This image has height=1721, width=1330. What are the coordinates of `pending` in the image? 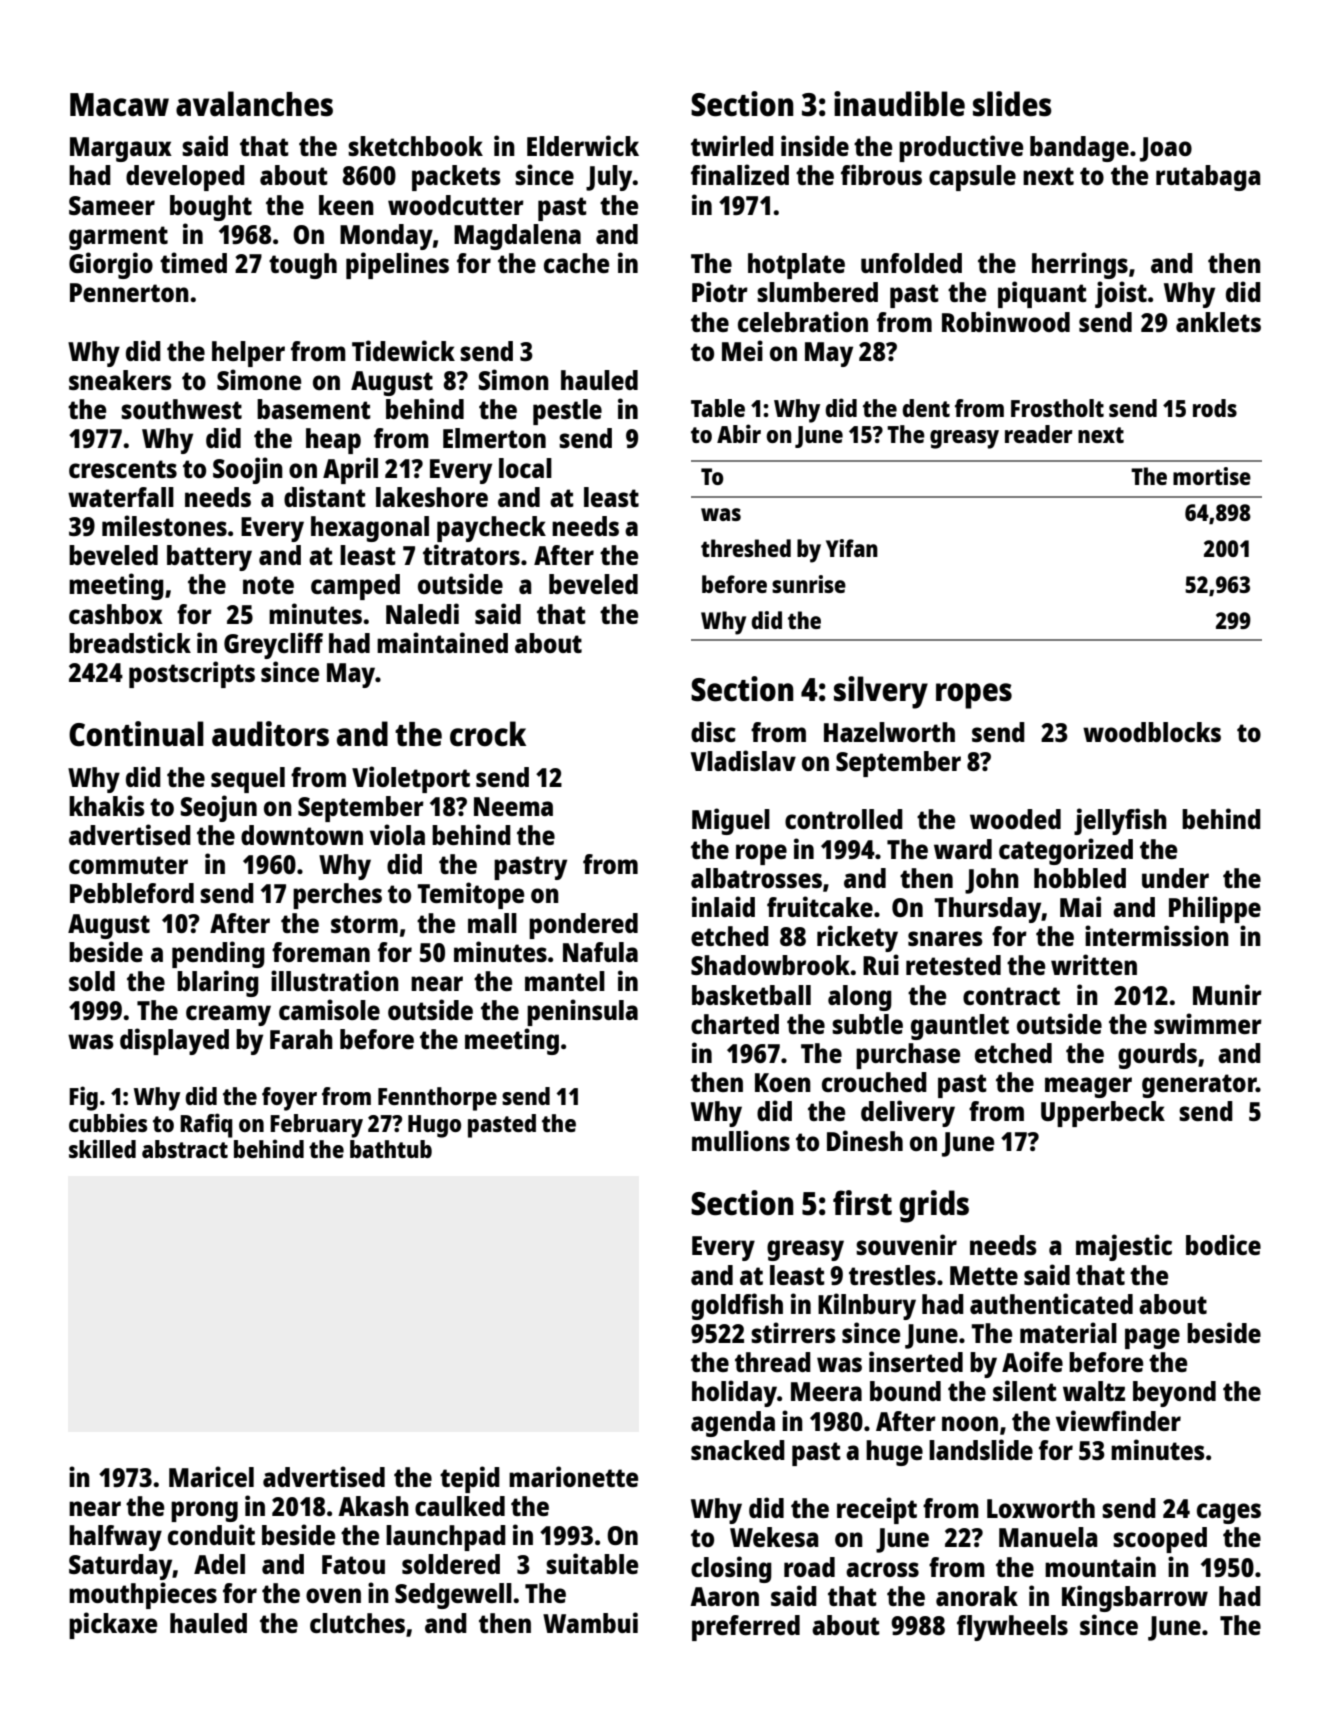 It's located at (218, 954).
